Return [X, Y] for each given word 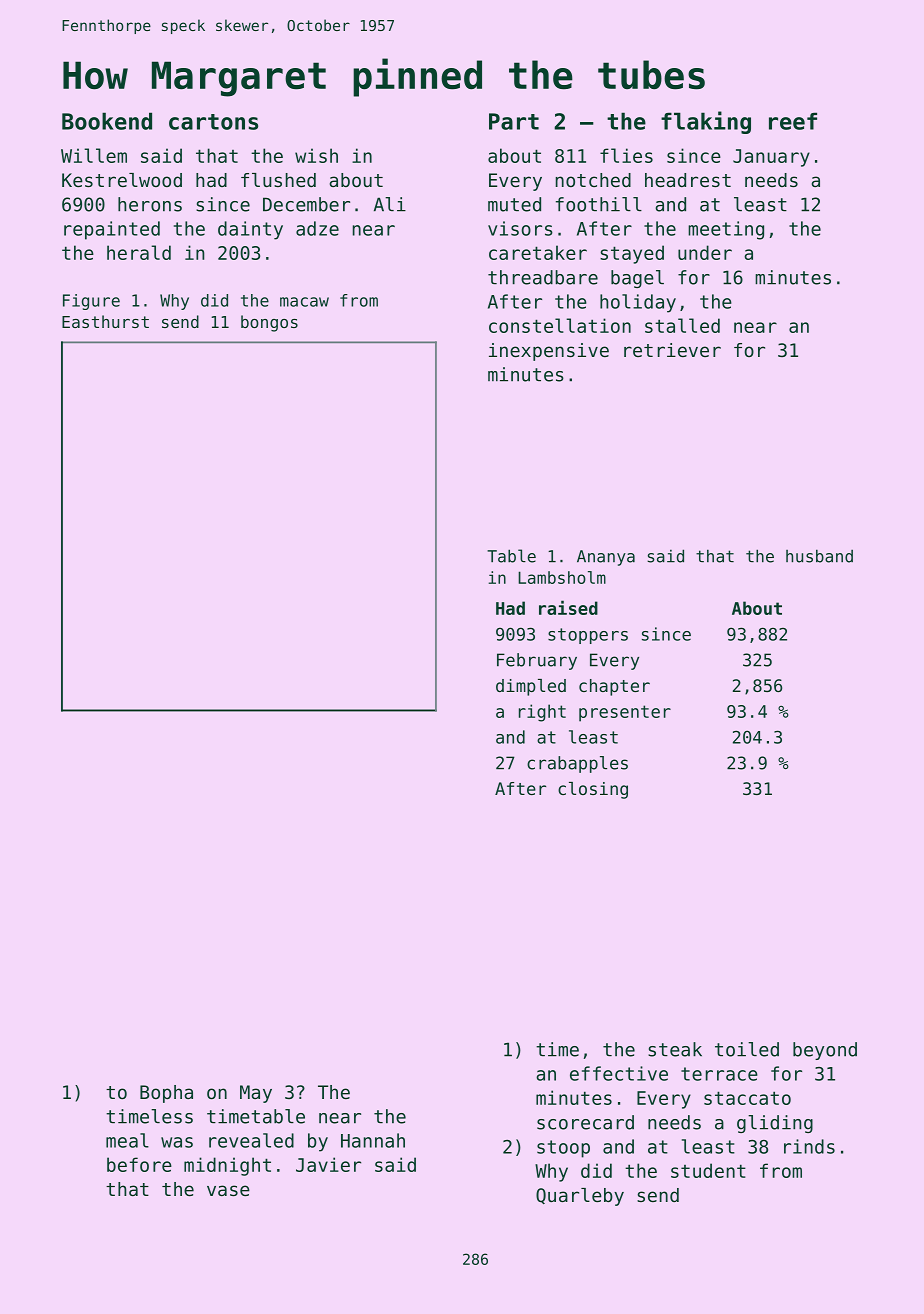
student [708, 1170]
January [771, 158]
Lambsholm [562, 577]
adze [317, 228]
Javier [328, 1164]
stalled [682, 325]
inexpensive [549, 352]
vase [228, 1190]
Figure [91, 302]
